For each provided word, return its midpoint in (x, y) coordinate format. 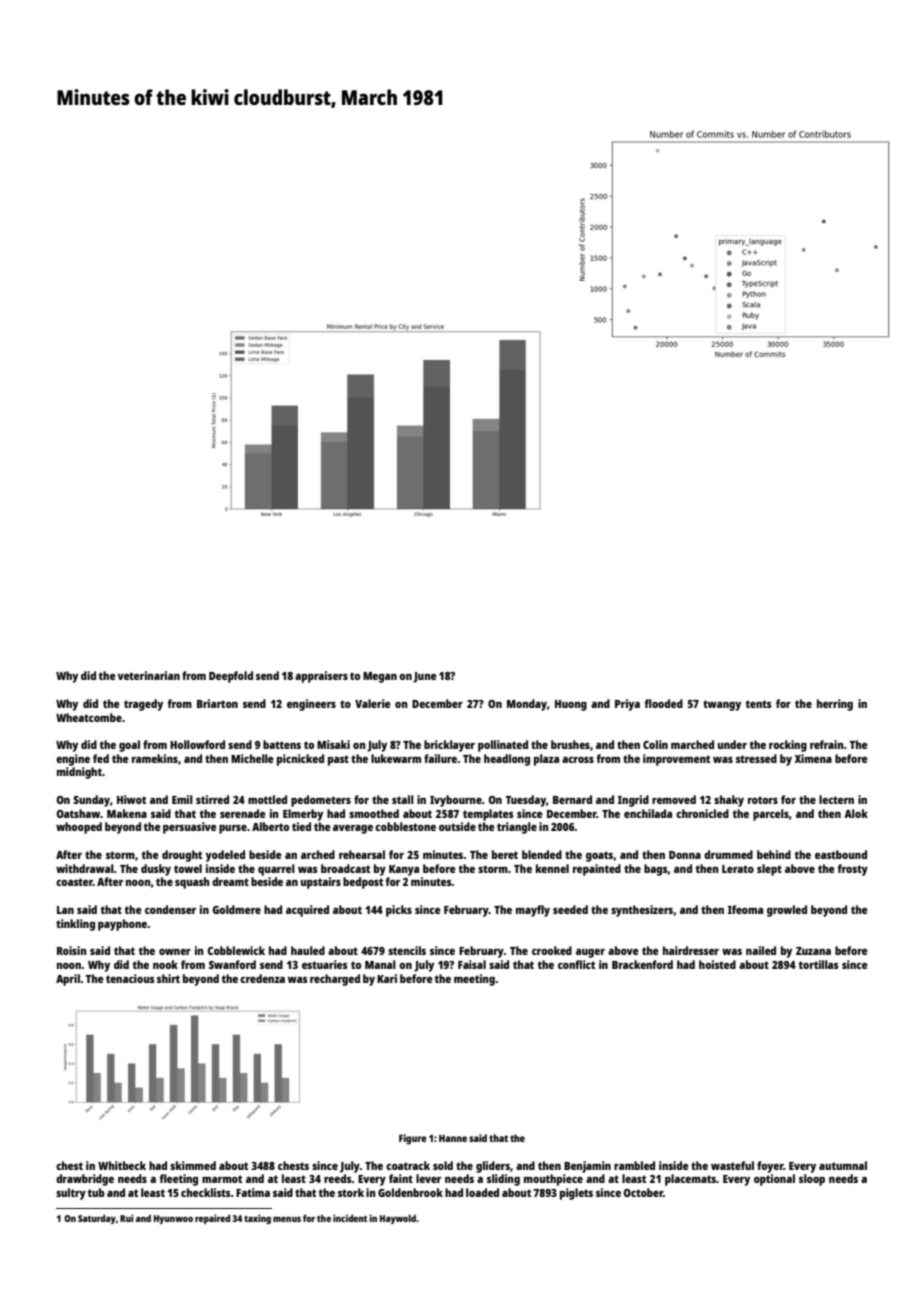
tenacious (130, 978)
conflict (576, 964)
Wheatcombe (89, 717)
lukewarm (396, 758)
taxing (257, 1219)
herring (835, 705)
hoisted (717, 964)
